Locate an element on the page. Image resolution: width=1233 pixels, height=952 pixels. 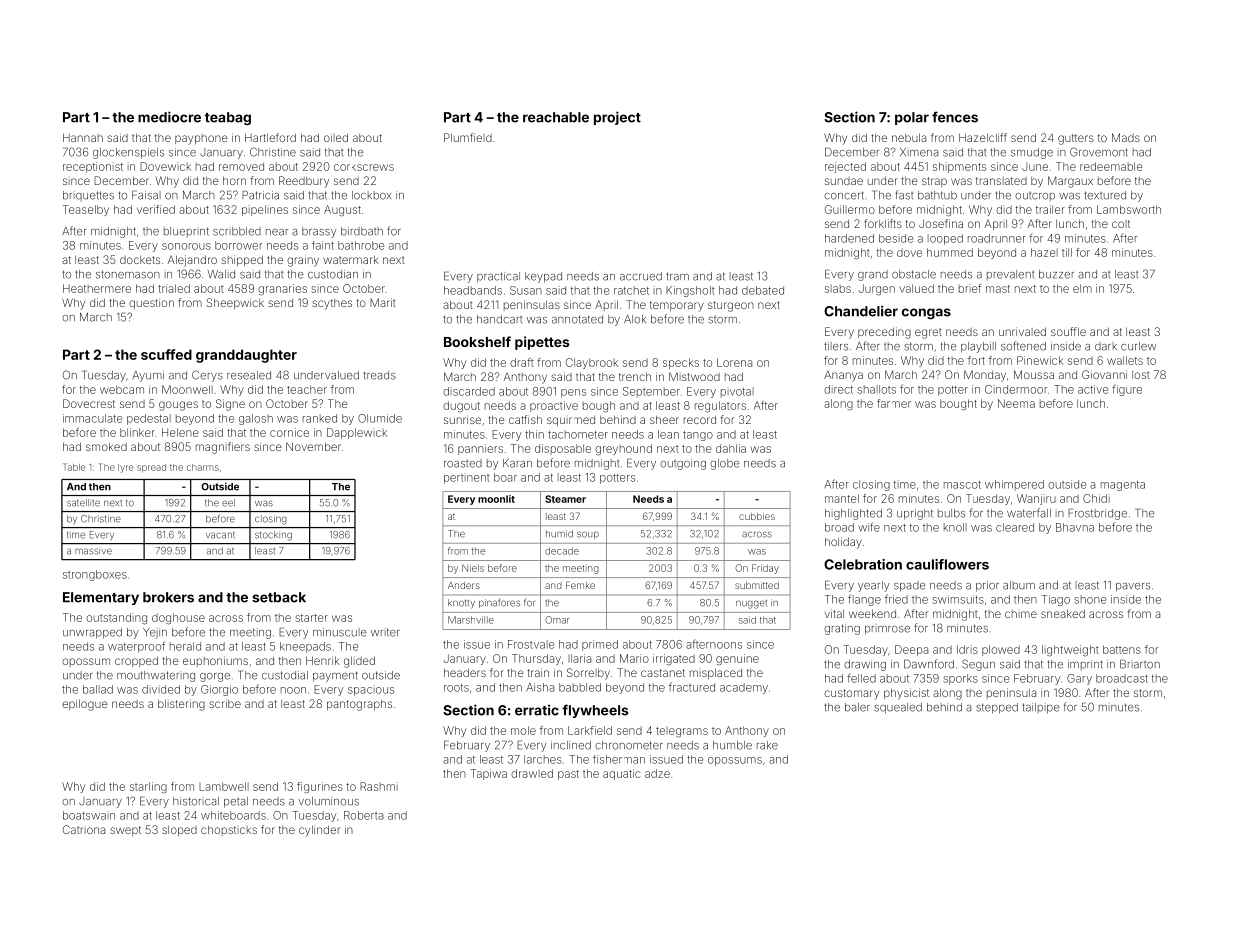
fences is located at coordinates (955, 117).
